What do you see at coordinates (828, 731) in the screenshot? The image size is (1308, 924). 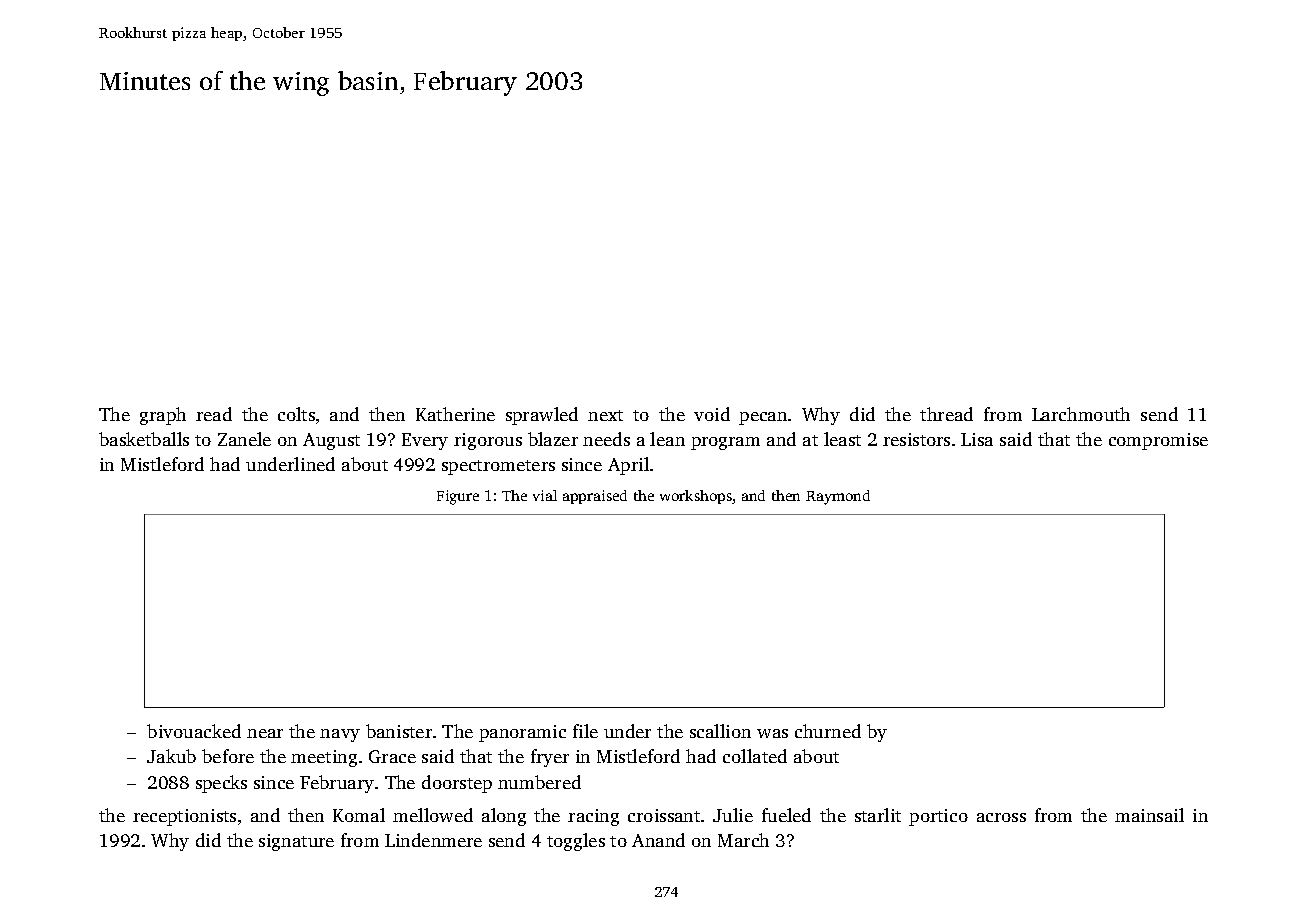 I see `churned` at bounding box center [828, 731].
